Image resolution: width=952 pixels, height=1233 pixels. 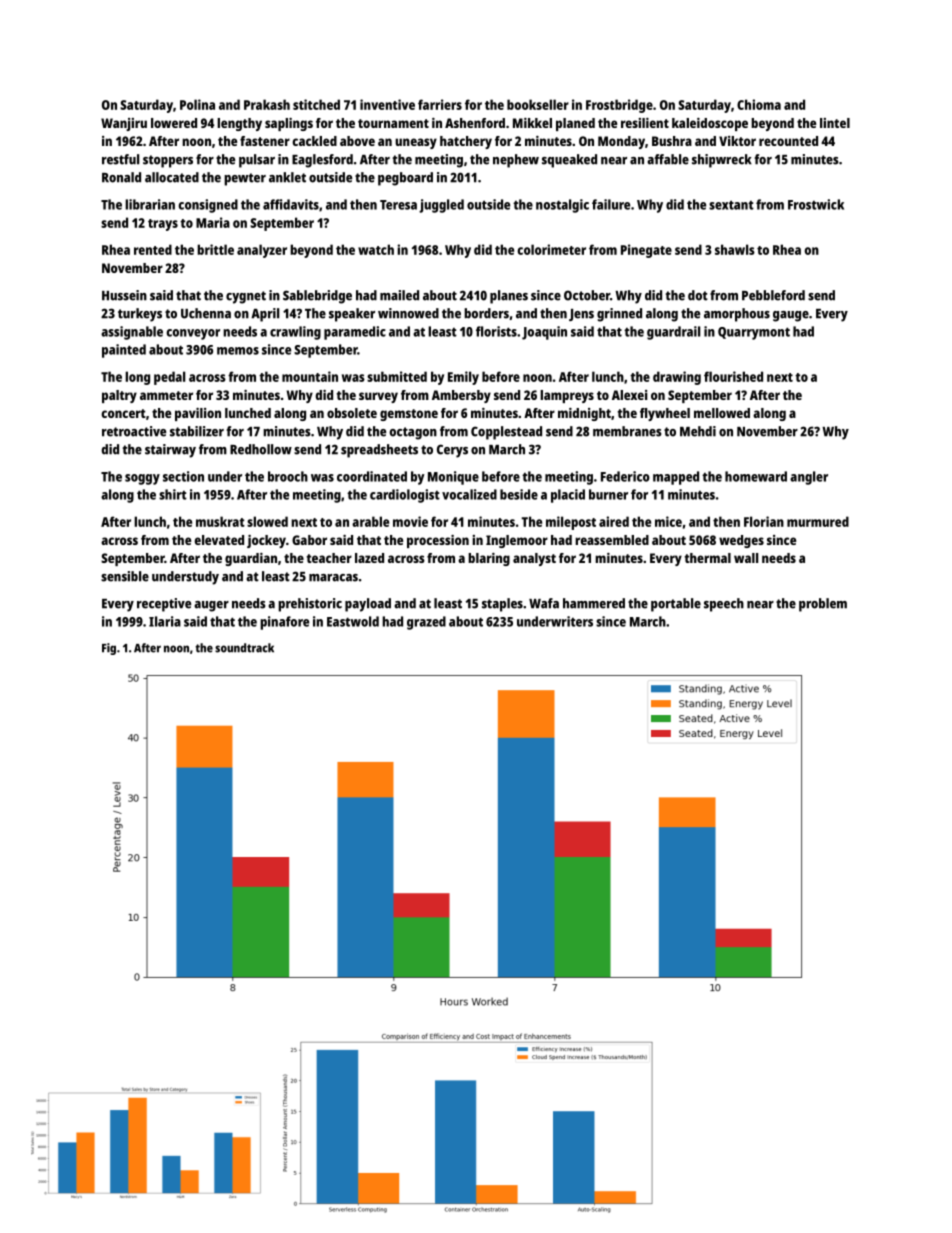 I want to click on soundtrack, so click(x=244, y=648).
